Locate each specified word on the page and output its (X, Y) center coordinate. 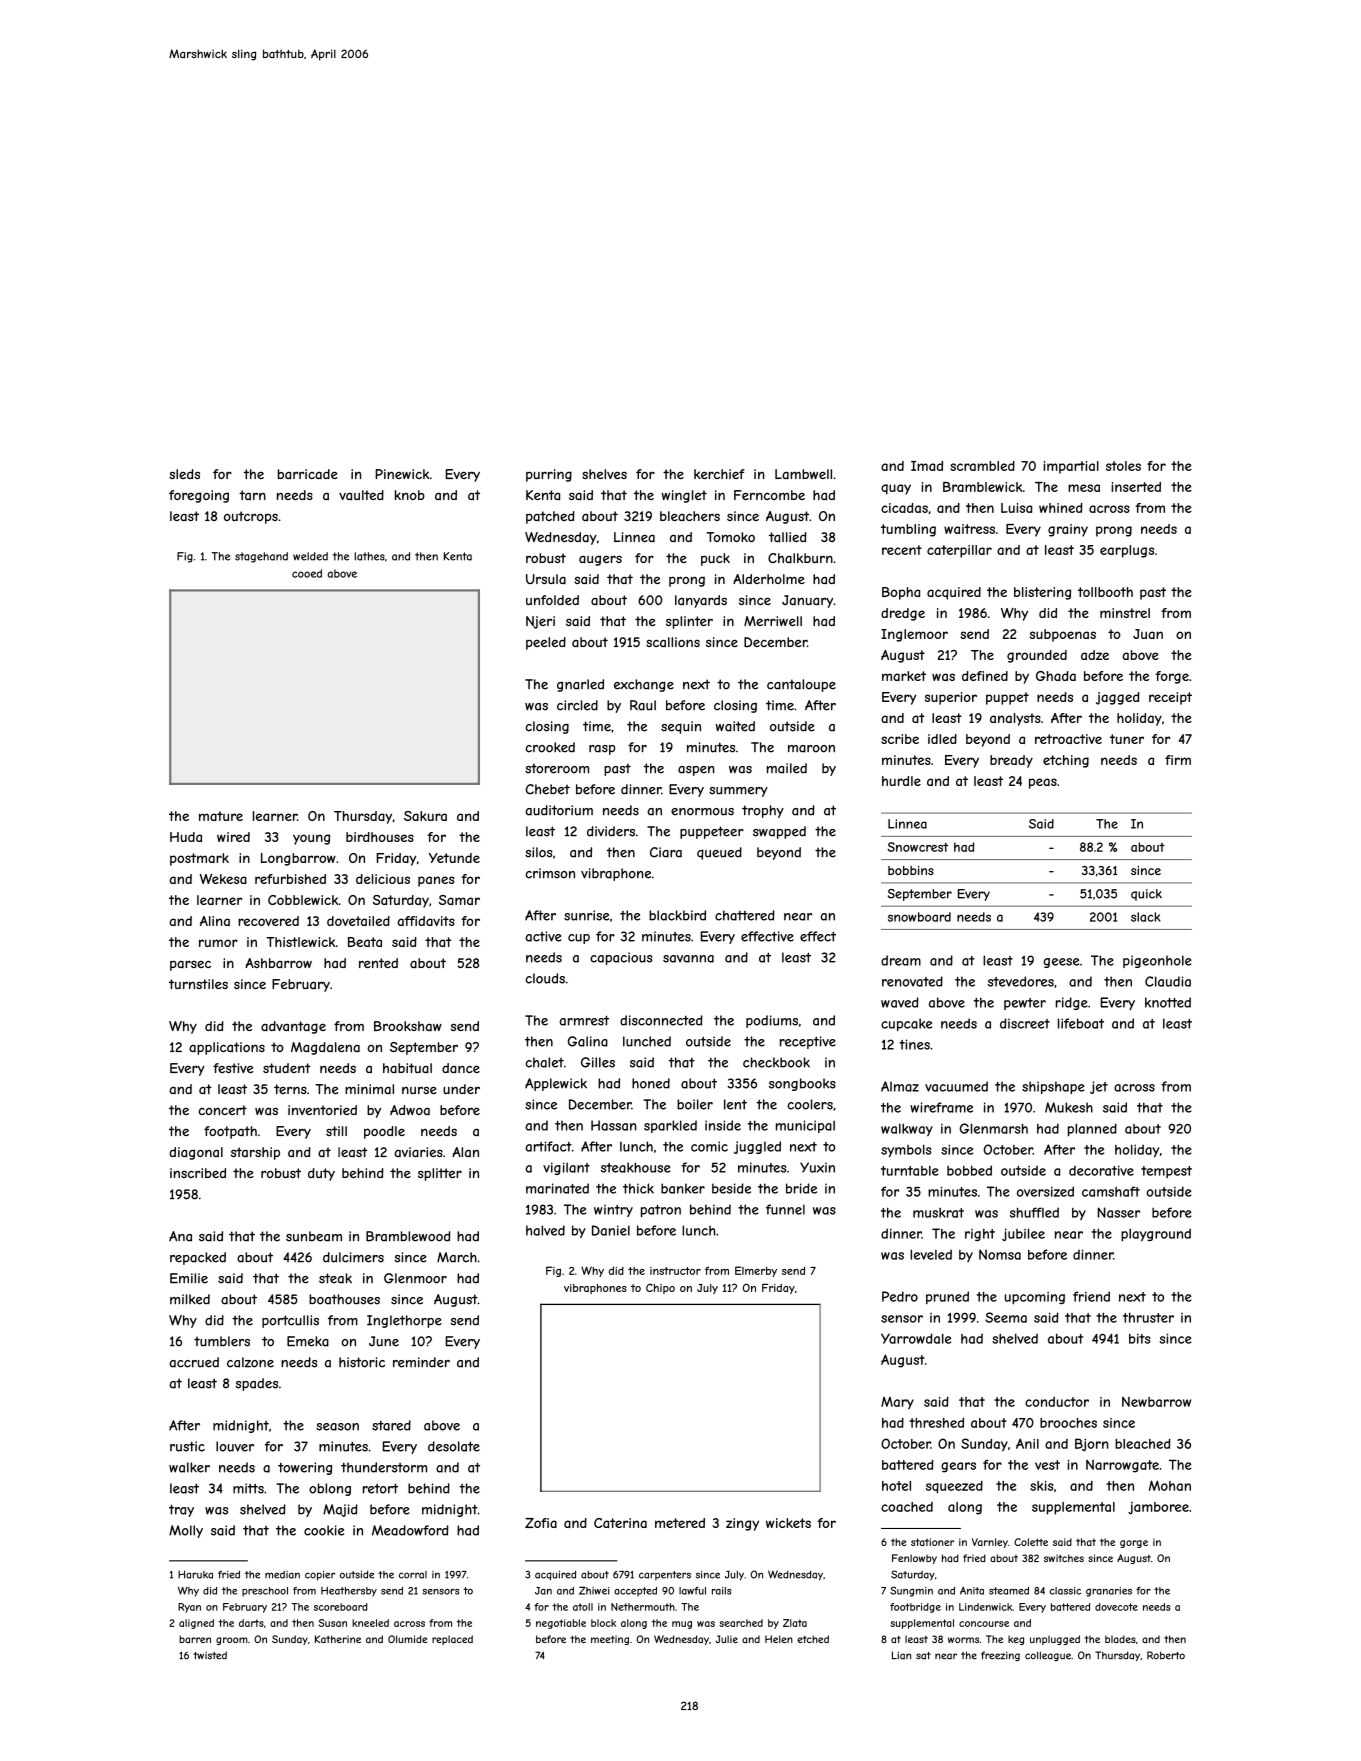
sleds (184, 474)
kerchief (719, 474)
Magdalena (325, 1048)
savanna (688, 959)
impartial (1071, 467)
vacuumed (956, 1086)
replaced (452, 1640)
